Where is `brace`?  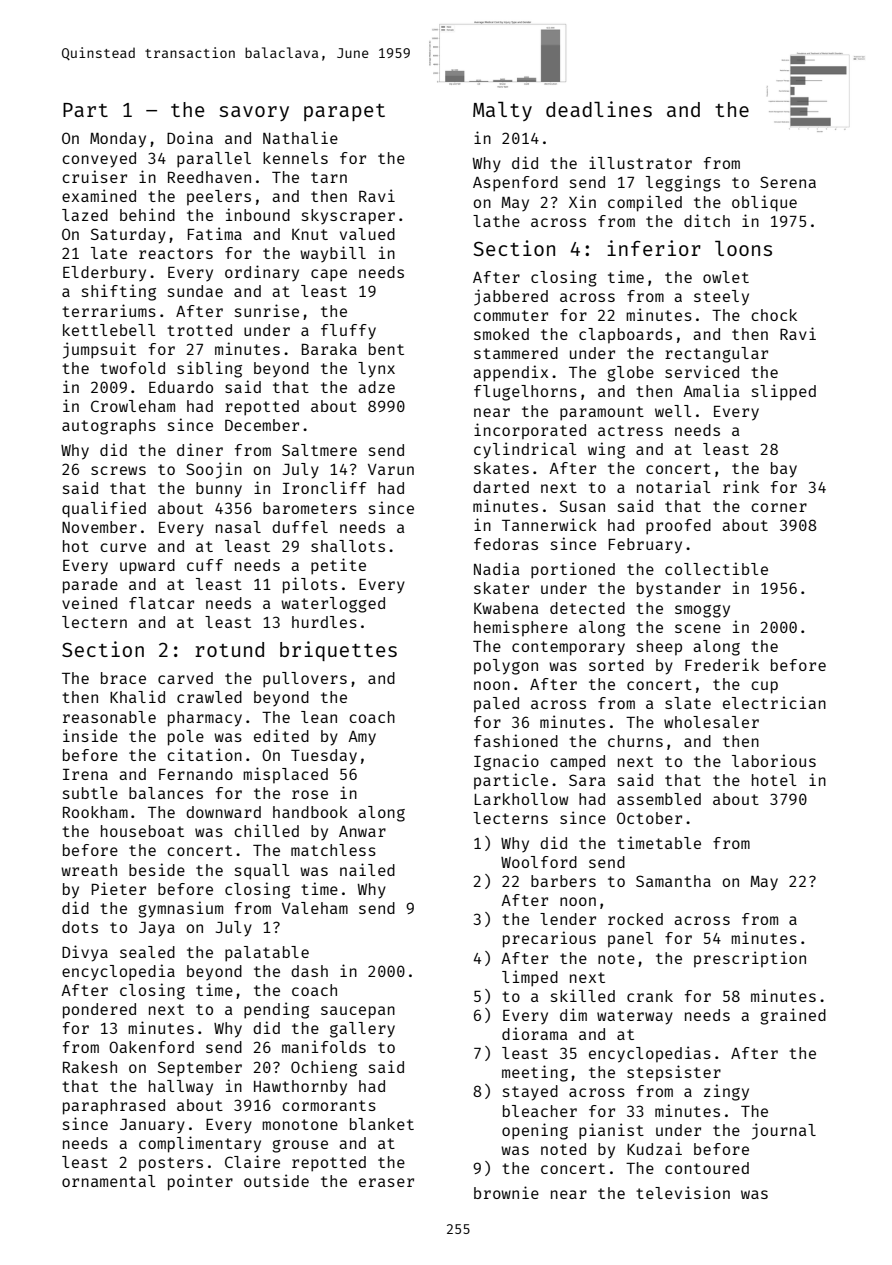 brace is located at coordinates (123, 678).
